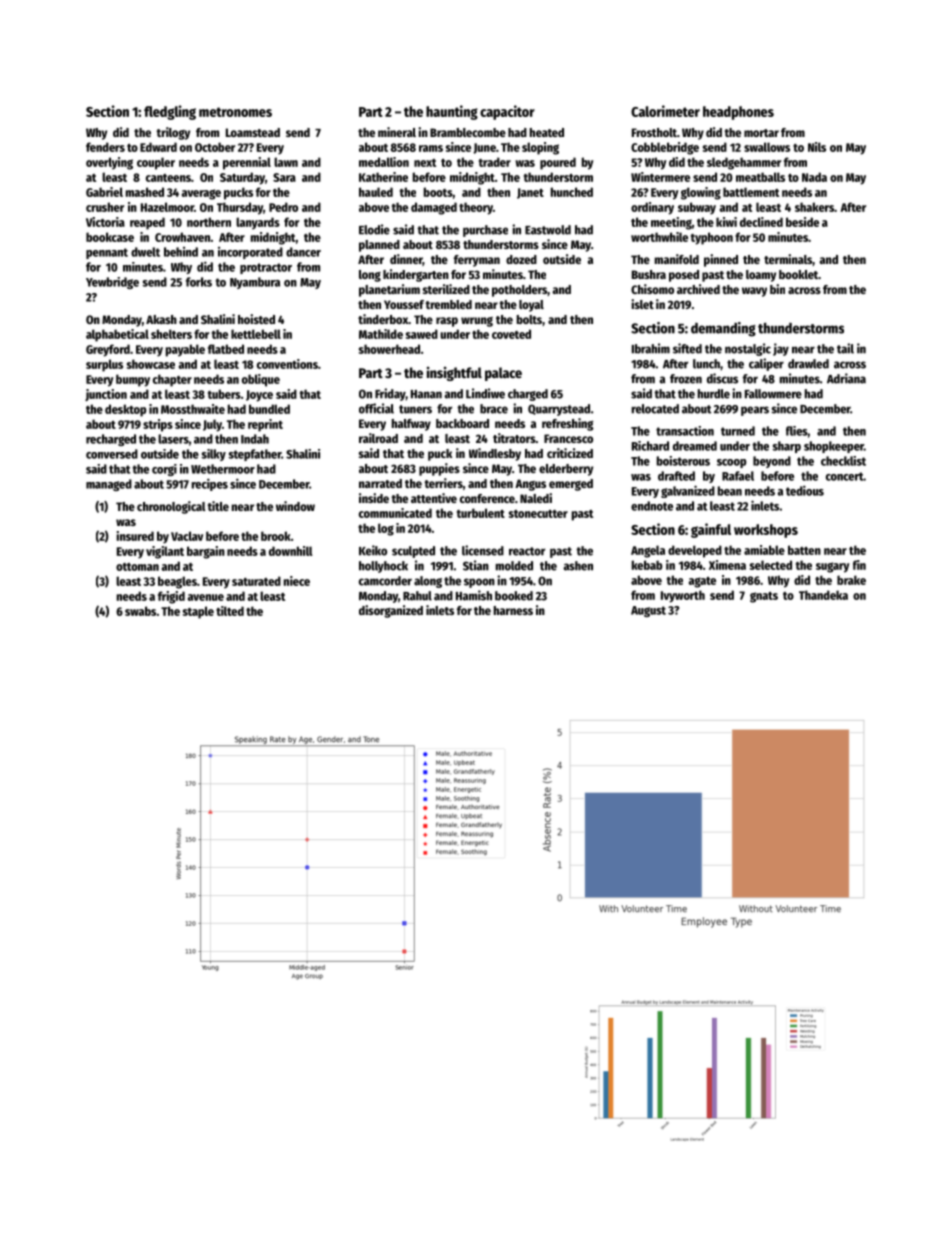  What do you see at coordinates (483, 550) in the document?
I see `licensed` at bounding box center [483, 550].
